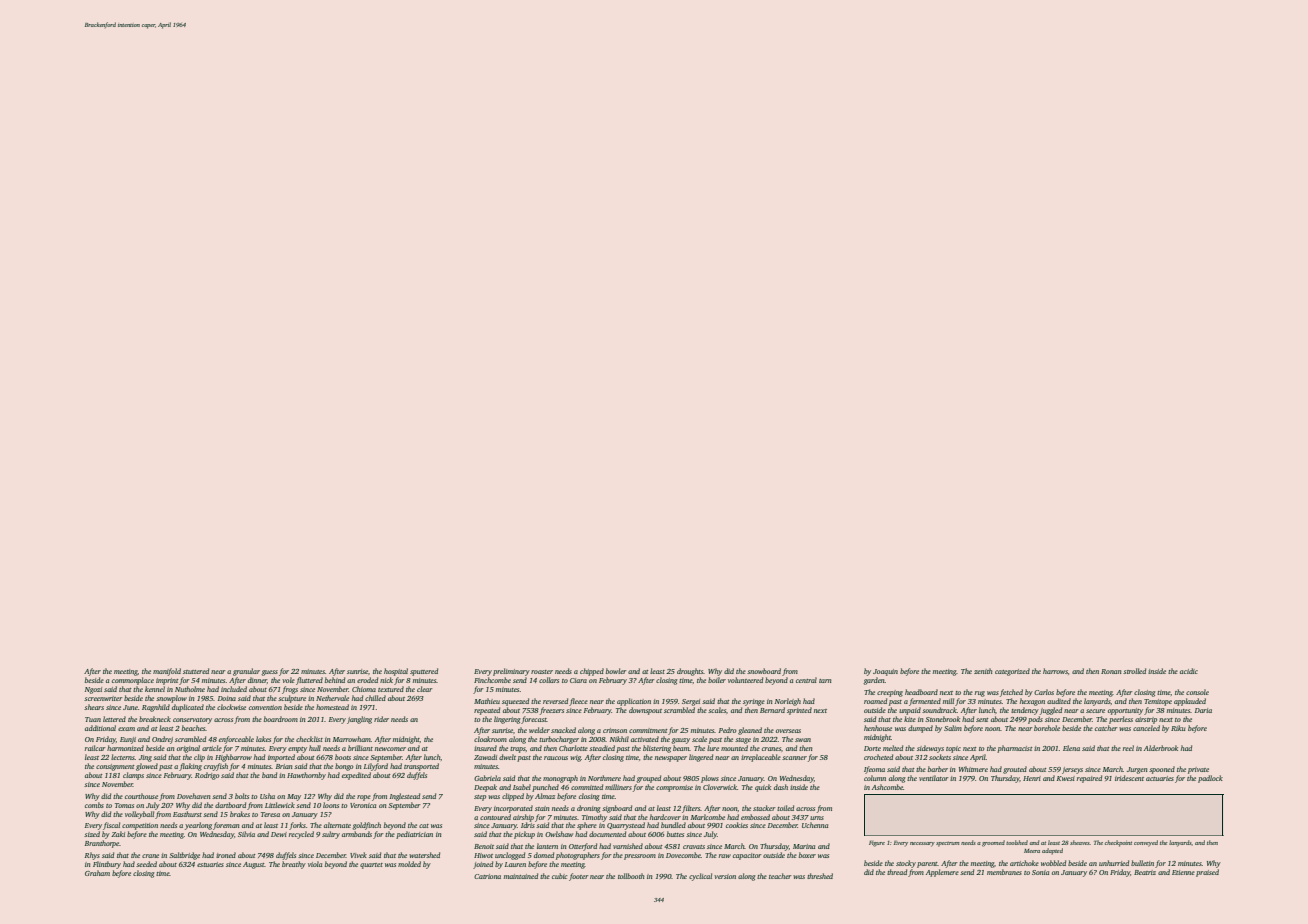 Image resolution: width=1308 pixels, height=924 pixels. What do you see at coordinates (616, 671) in the image?
I see `bowler` at bounding box center [616, 671].
